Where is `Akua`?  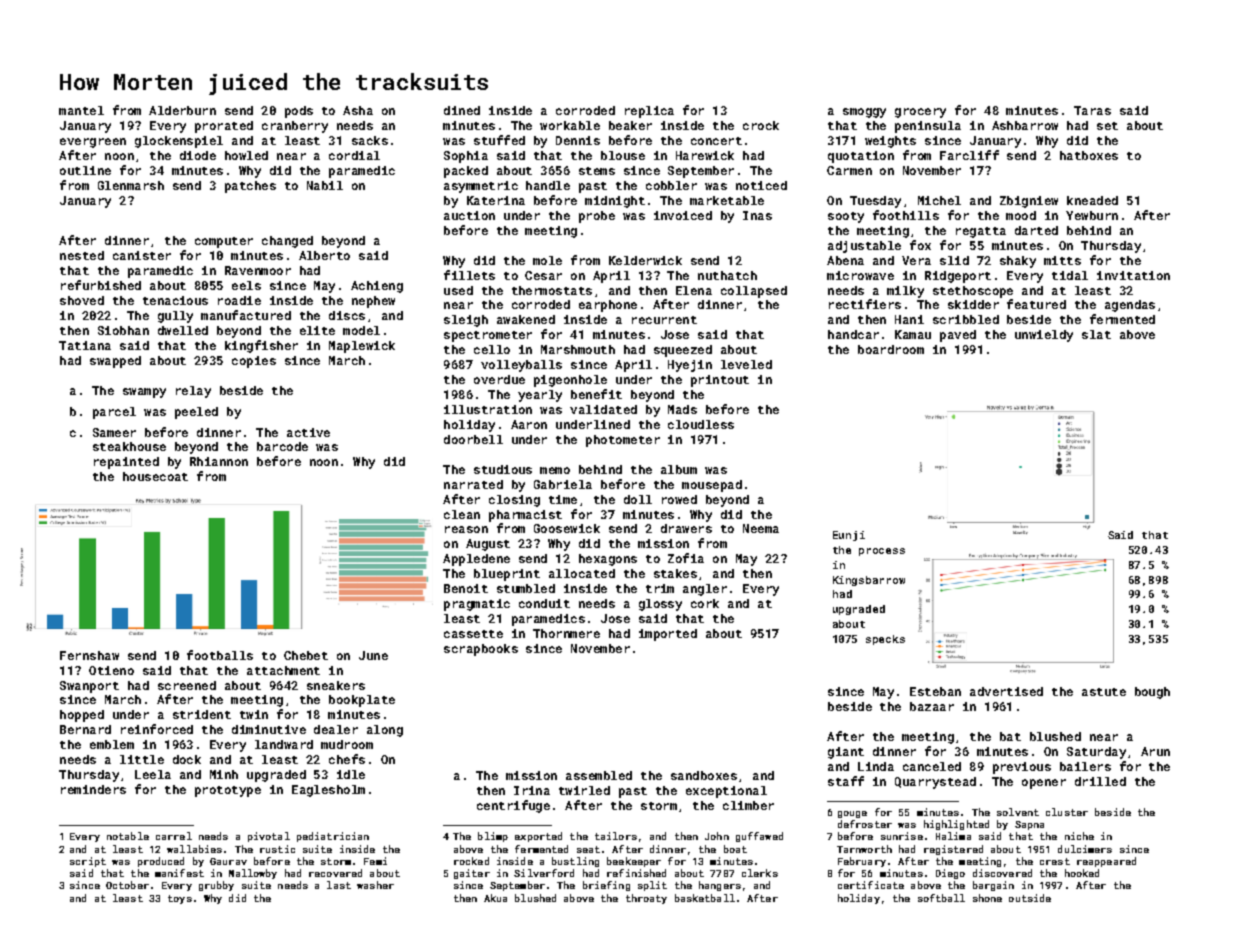
Akua is located at coordinates (495, 898).
